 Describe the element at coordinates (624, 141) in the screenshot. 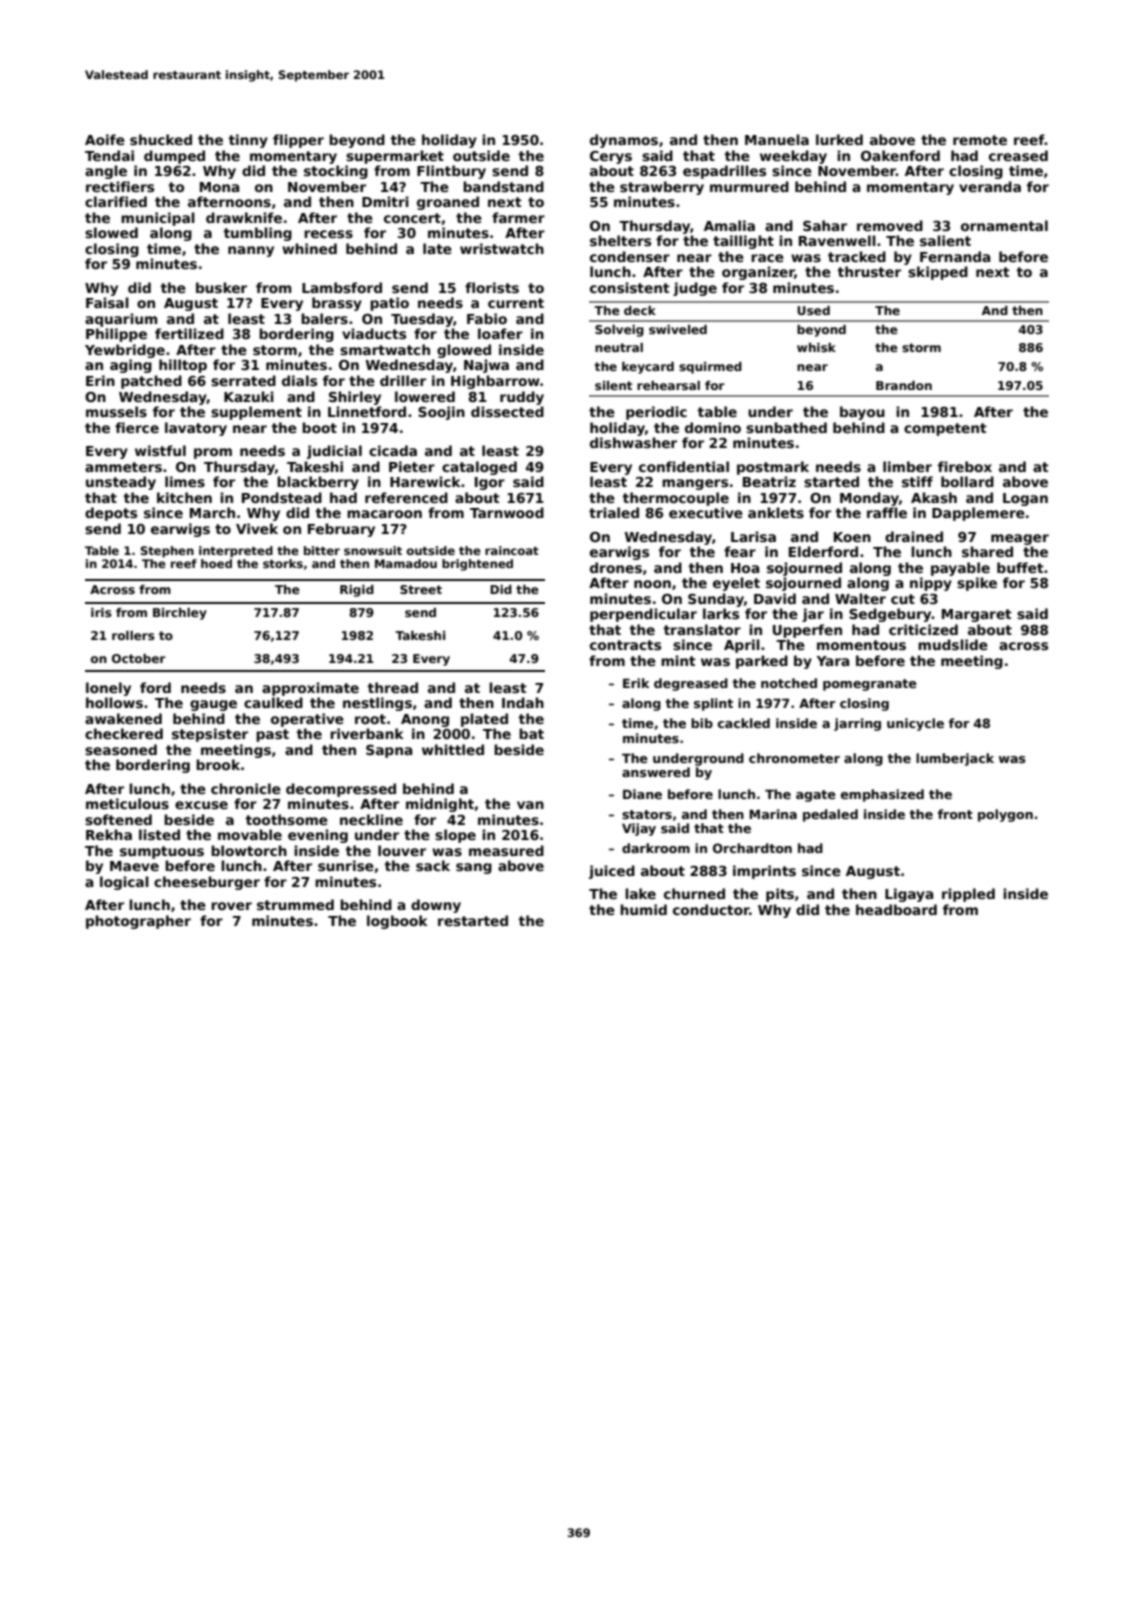

I see `dynamos` at that location.
